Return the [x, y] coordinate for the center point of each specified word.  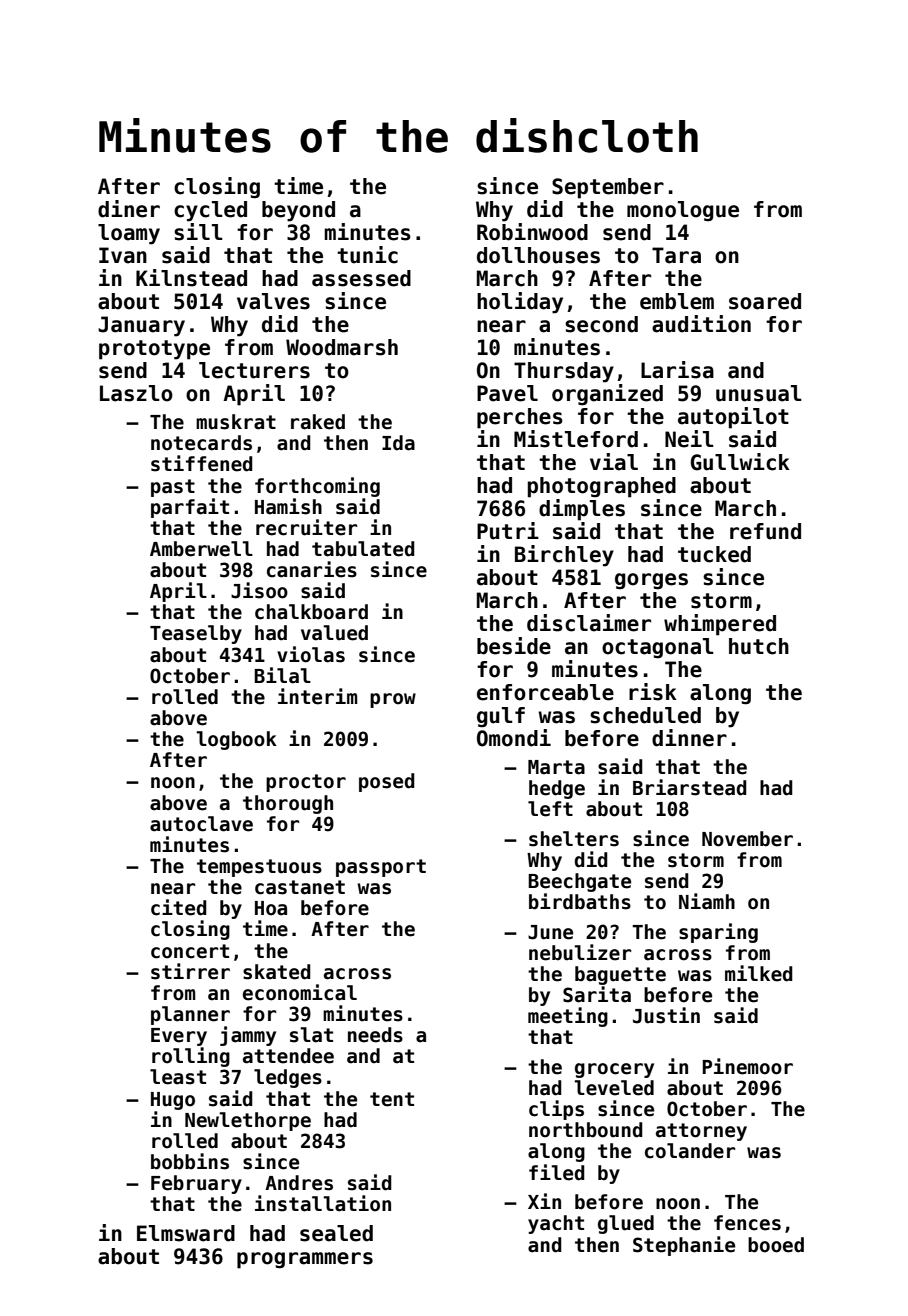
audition [701, 324]
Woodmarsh [342, 347]
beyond [298, 211]
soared [765, 301]
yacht [556, 1224]
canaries [312, 569]
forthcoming [317, 487]
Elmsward [186, 1233]
